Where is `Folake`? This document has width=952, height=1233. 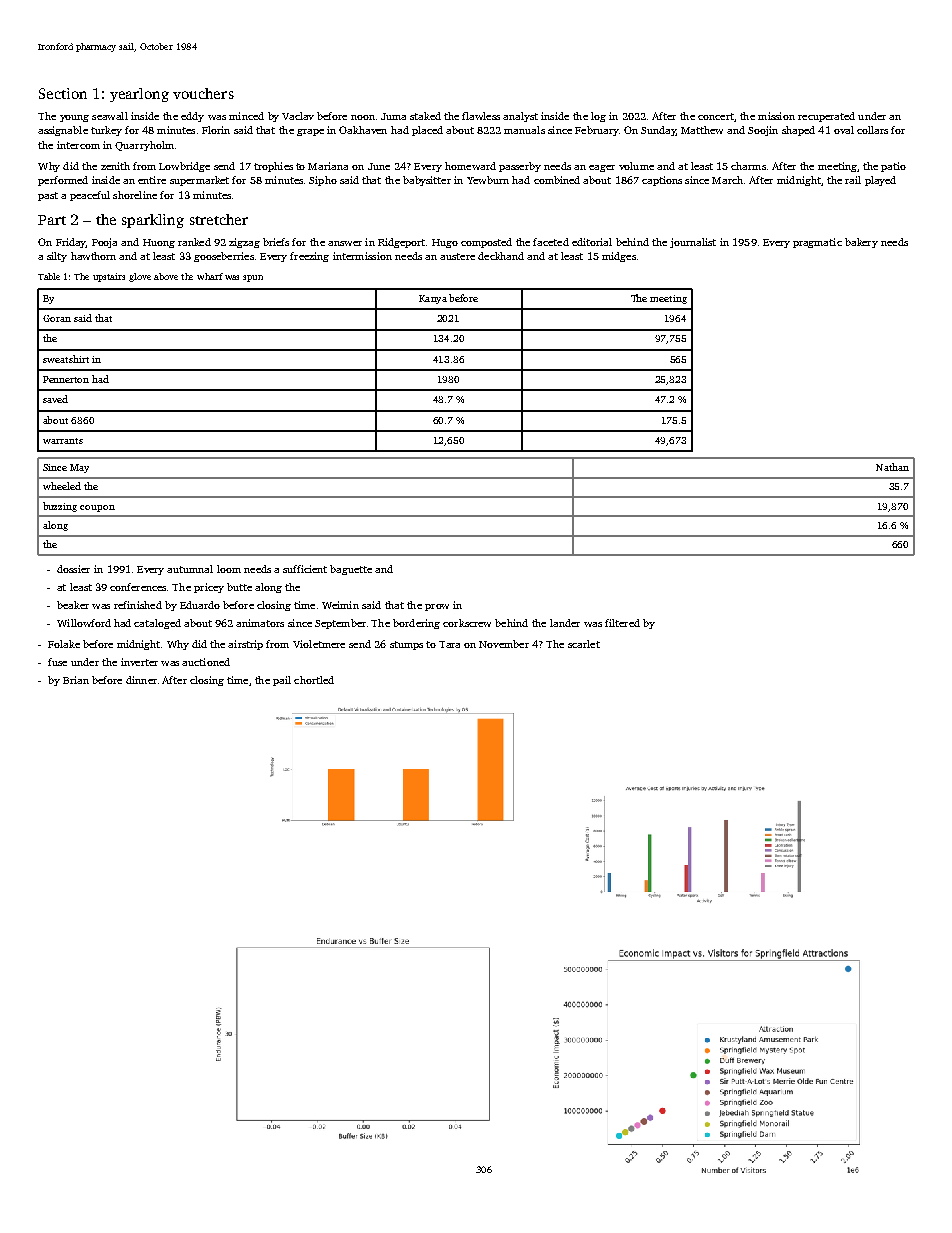 Folake is located at coordinates (64, 644).
